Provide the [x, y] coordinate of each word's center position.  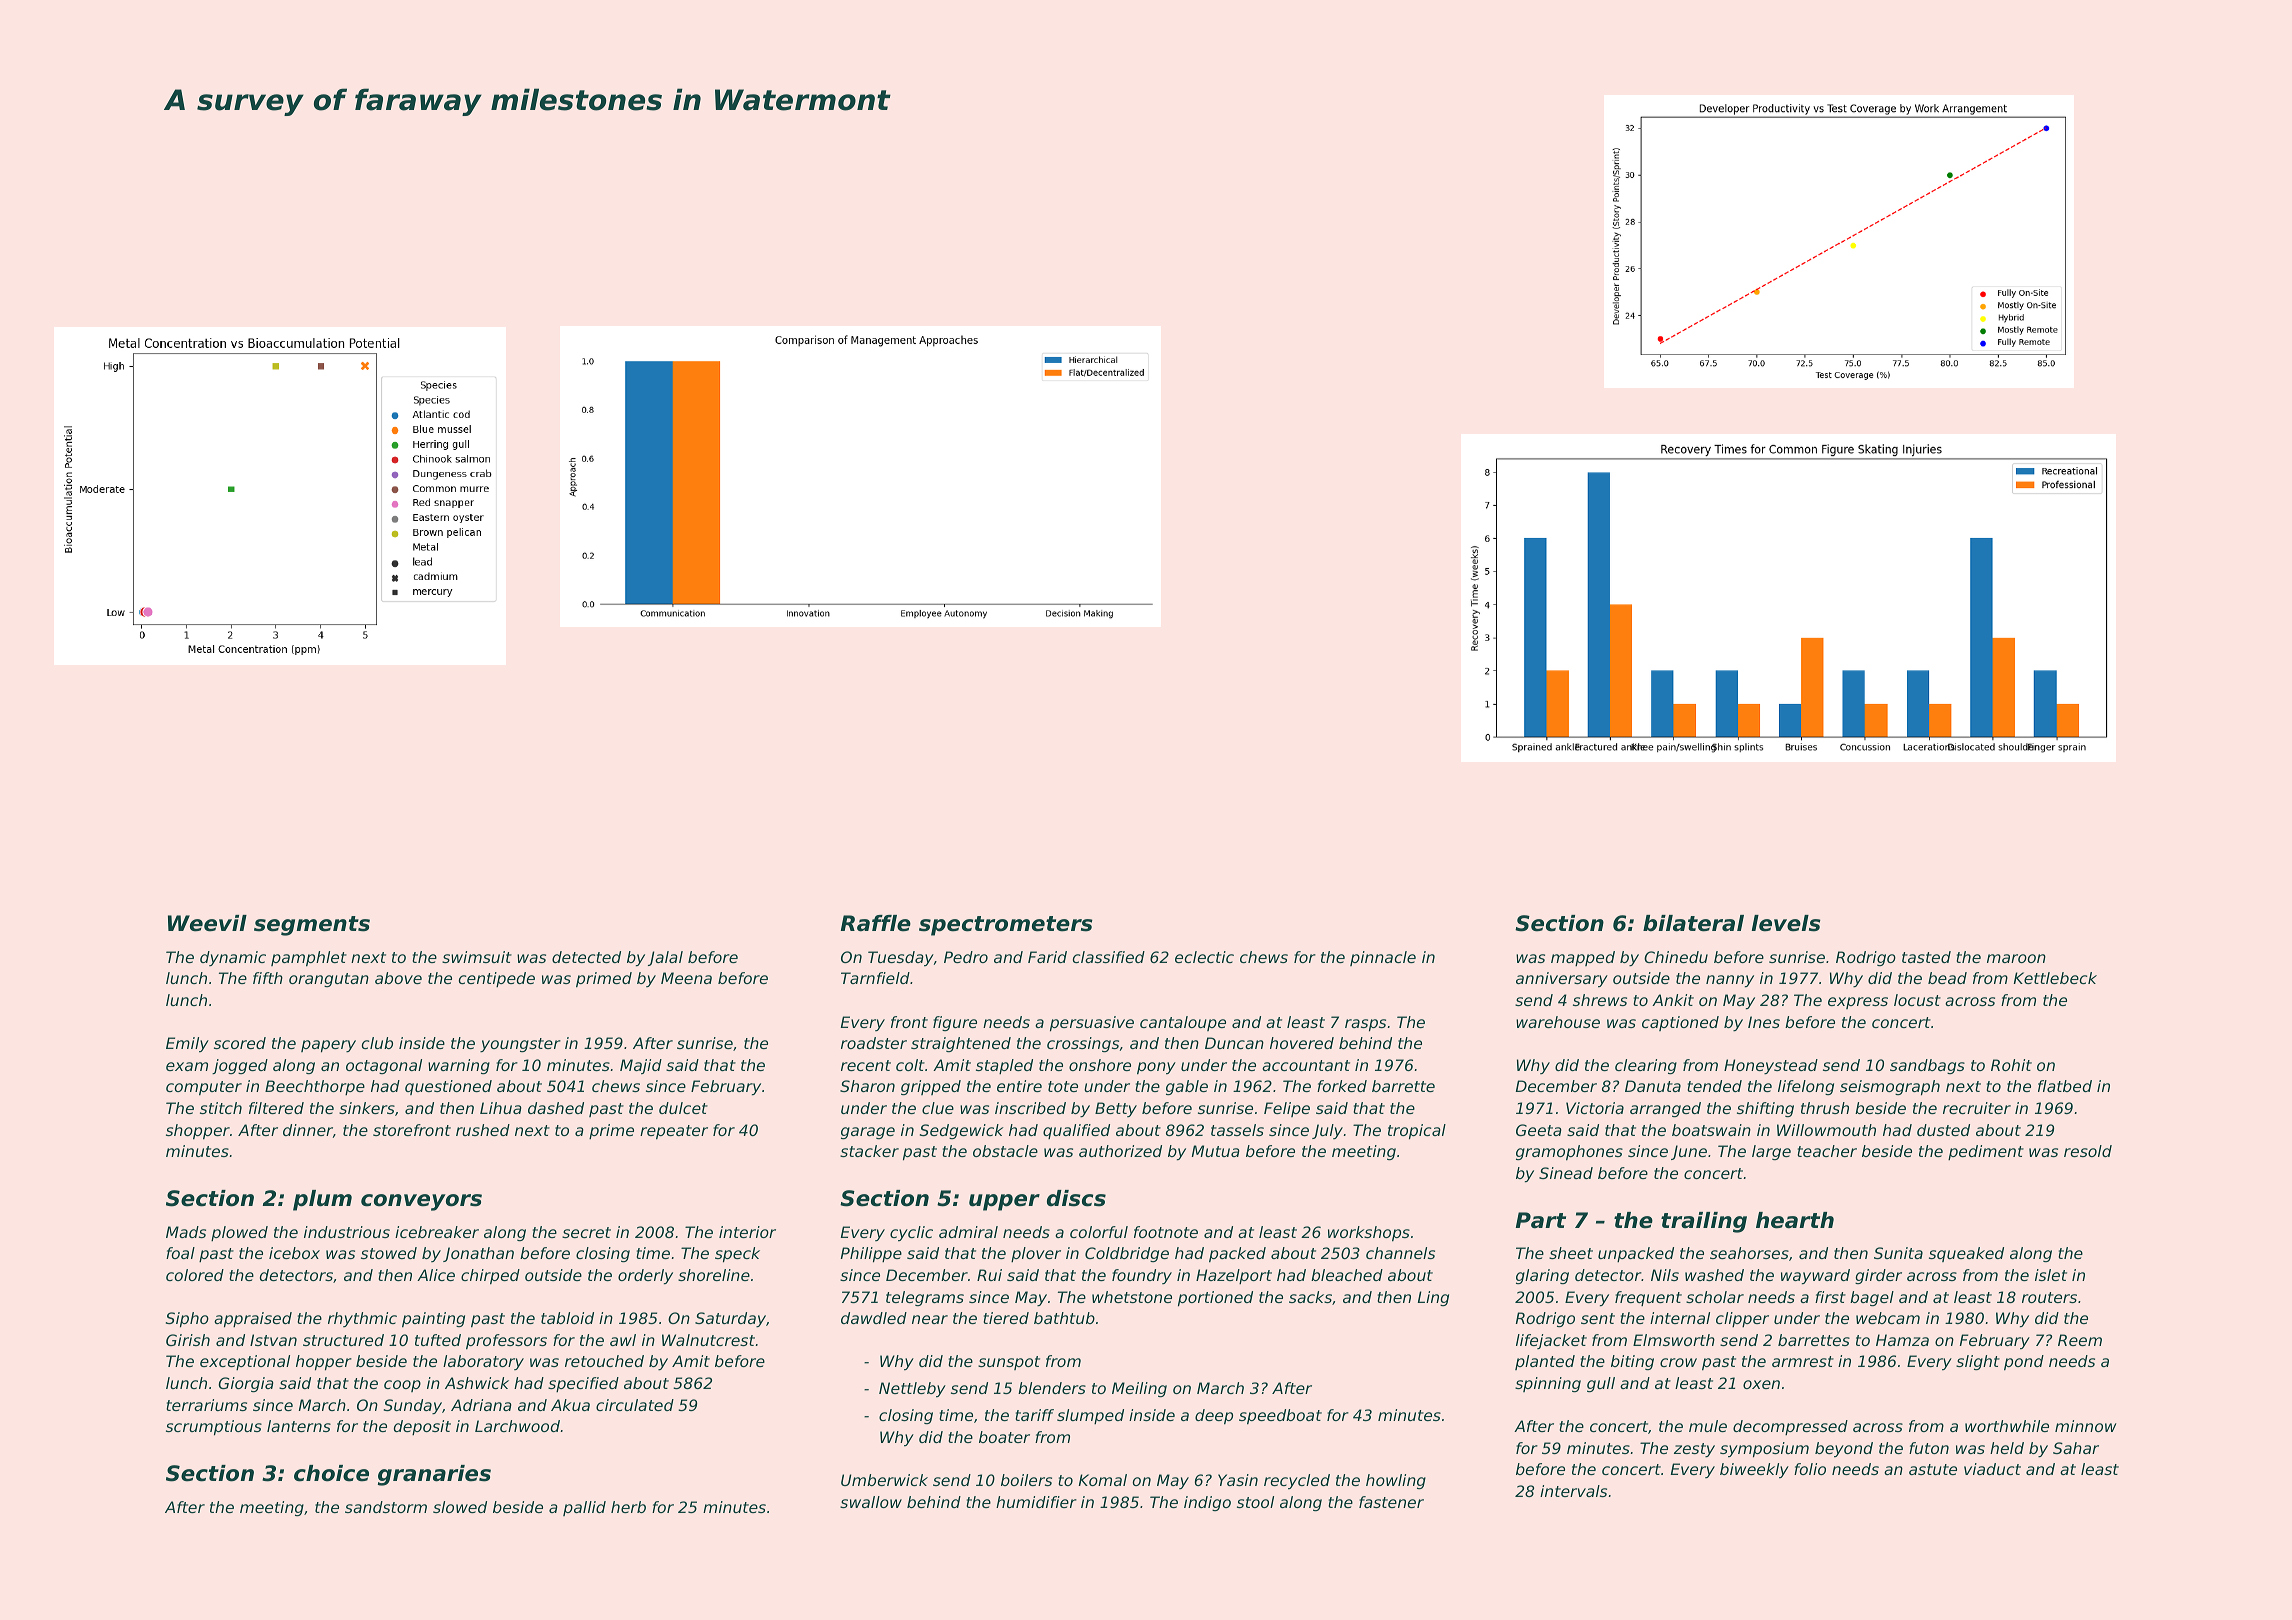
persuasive [1092, 1024]
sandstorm [386, 1507]
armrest [1803, 1361]
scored [240, 1043]
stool [1255, 1502]
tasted [1926, 957]
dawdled [874, 1318]
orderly [645, 1276]
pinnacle [1383, 958]
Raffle [876, 923]
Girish [188, 1340]
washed [1714, 1275]
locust [1917, 1000]
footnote [1166, 1232]
